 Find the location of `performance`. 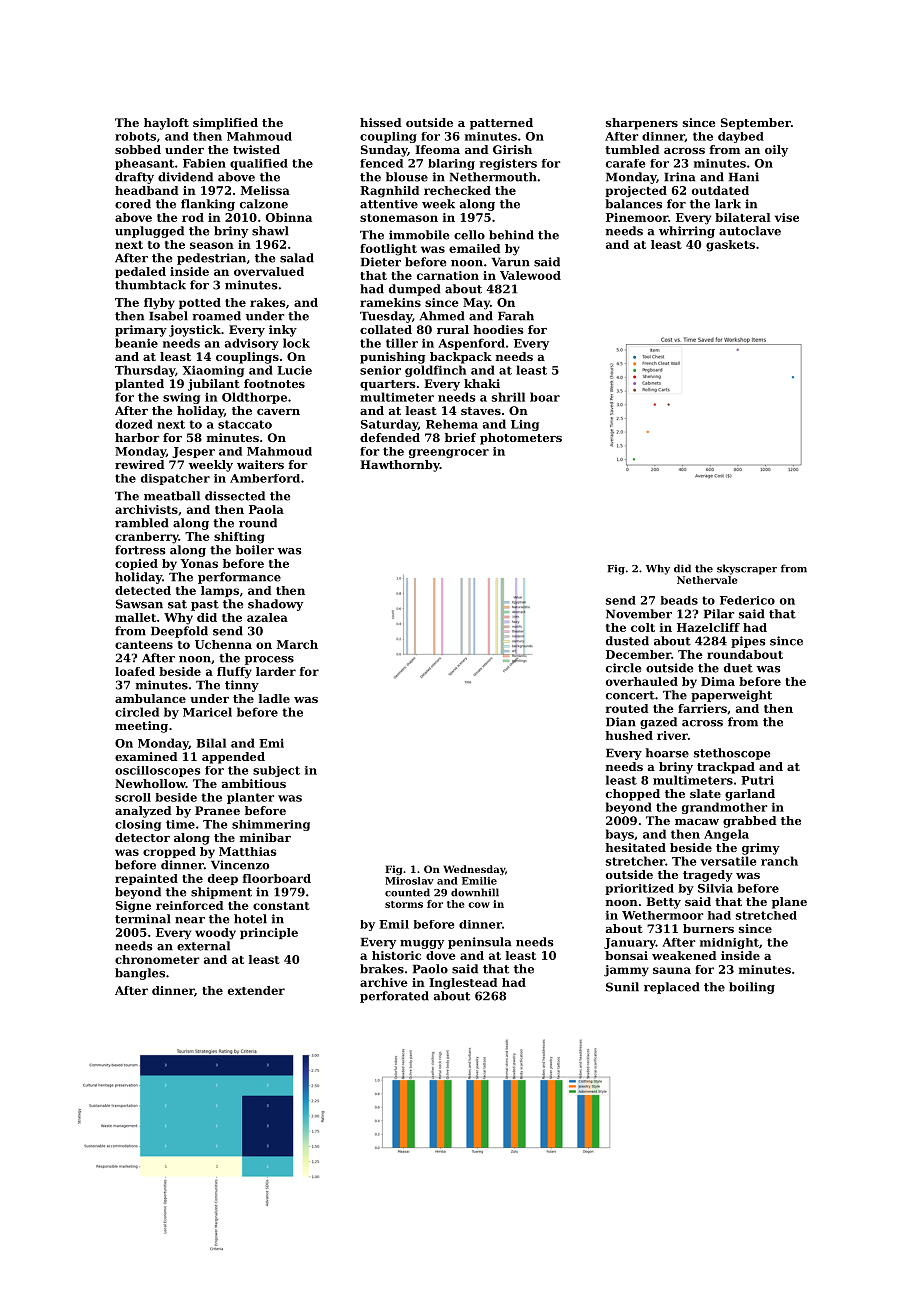

performance is located at coordinates (239, 578).
